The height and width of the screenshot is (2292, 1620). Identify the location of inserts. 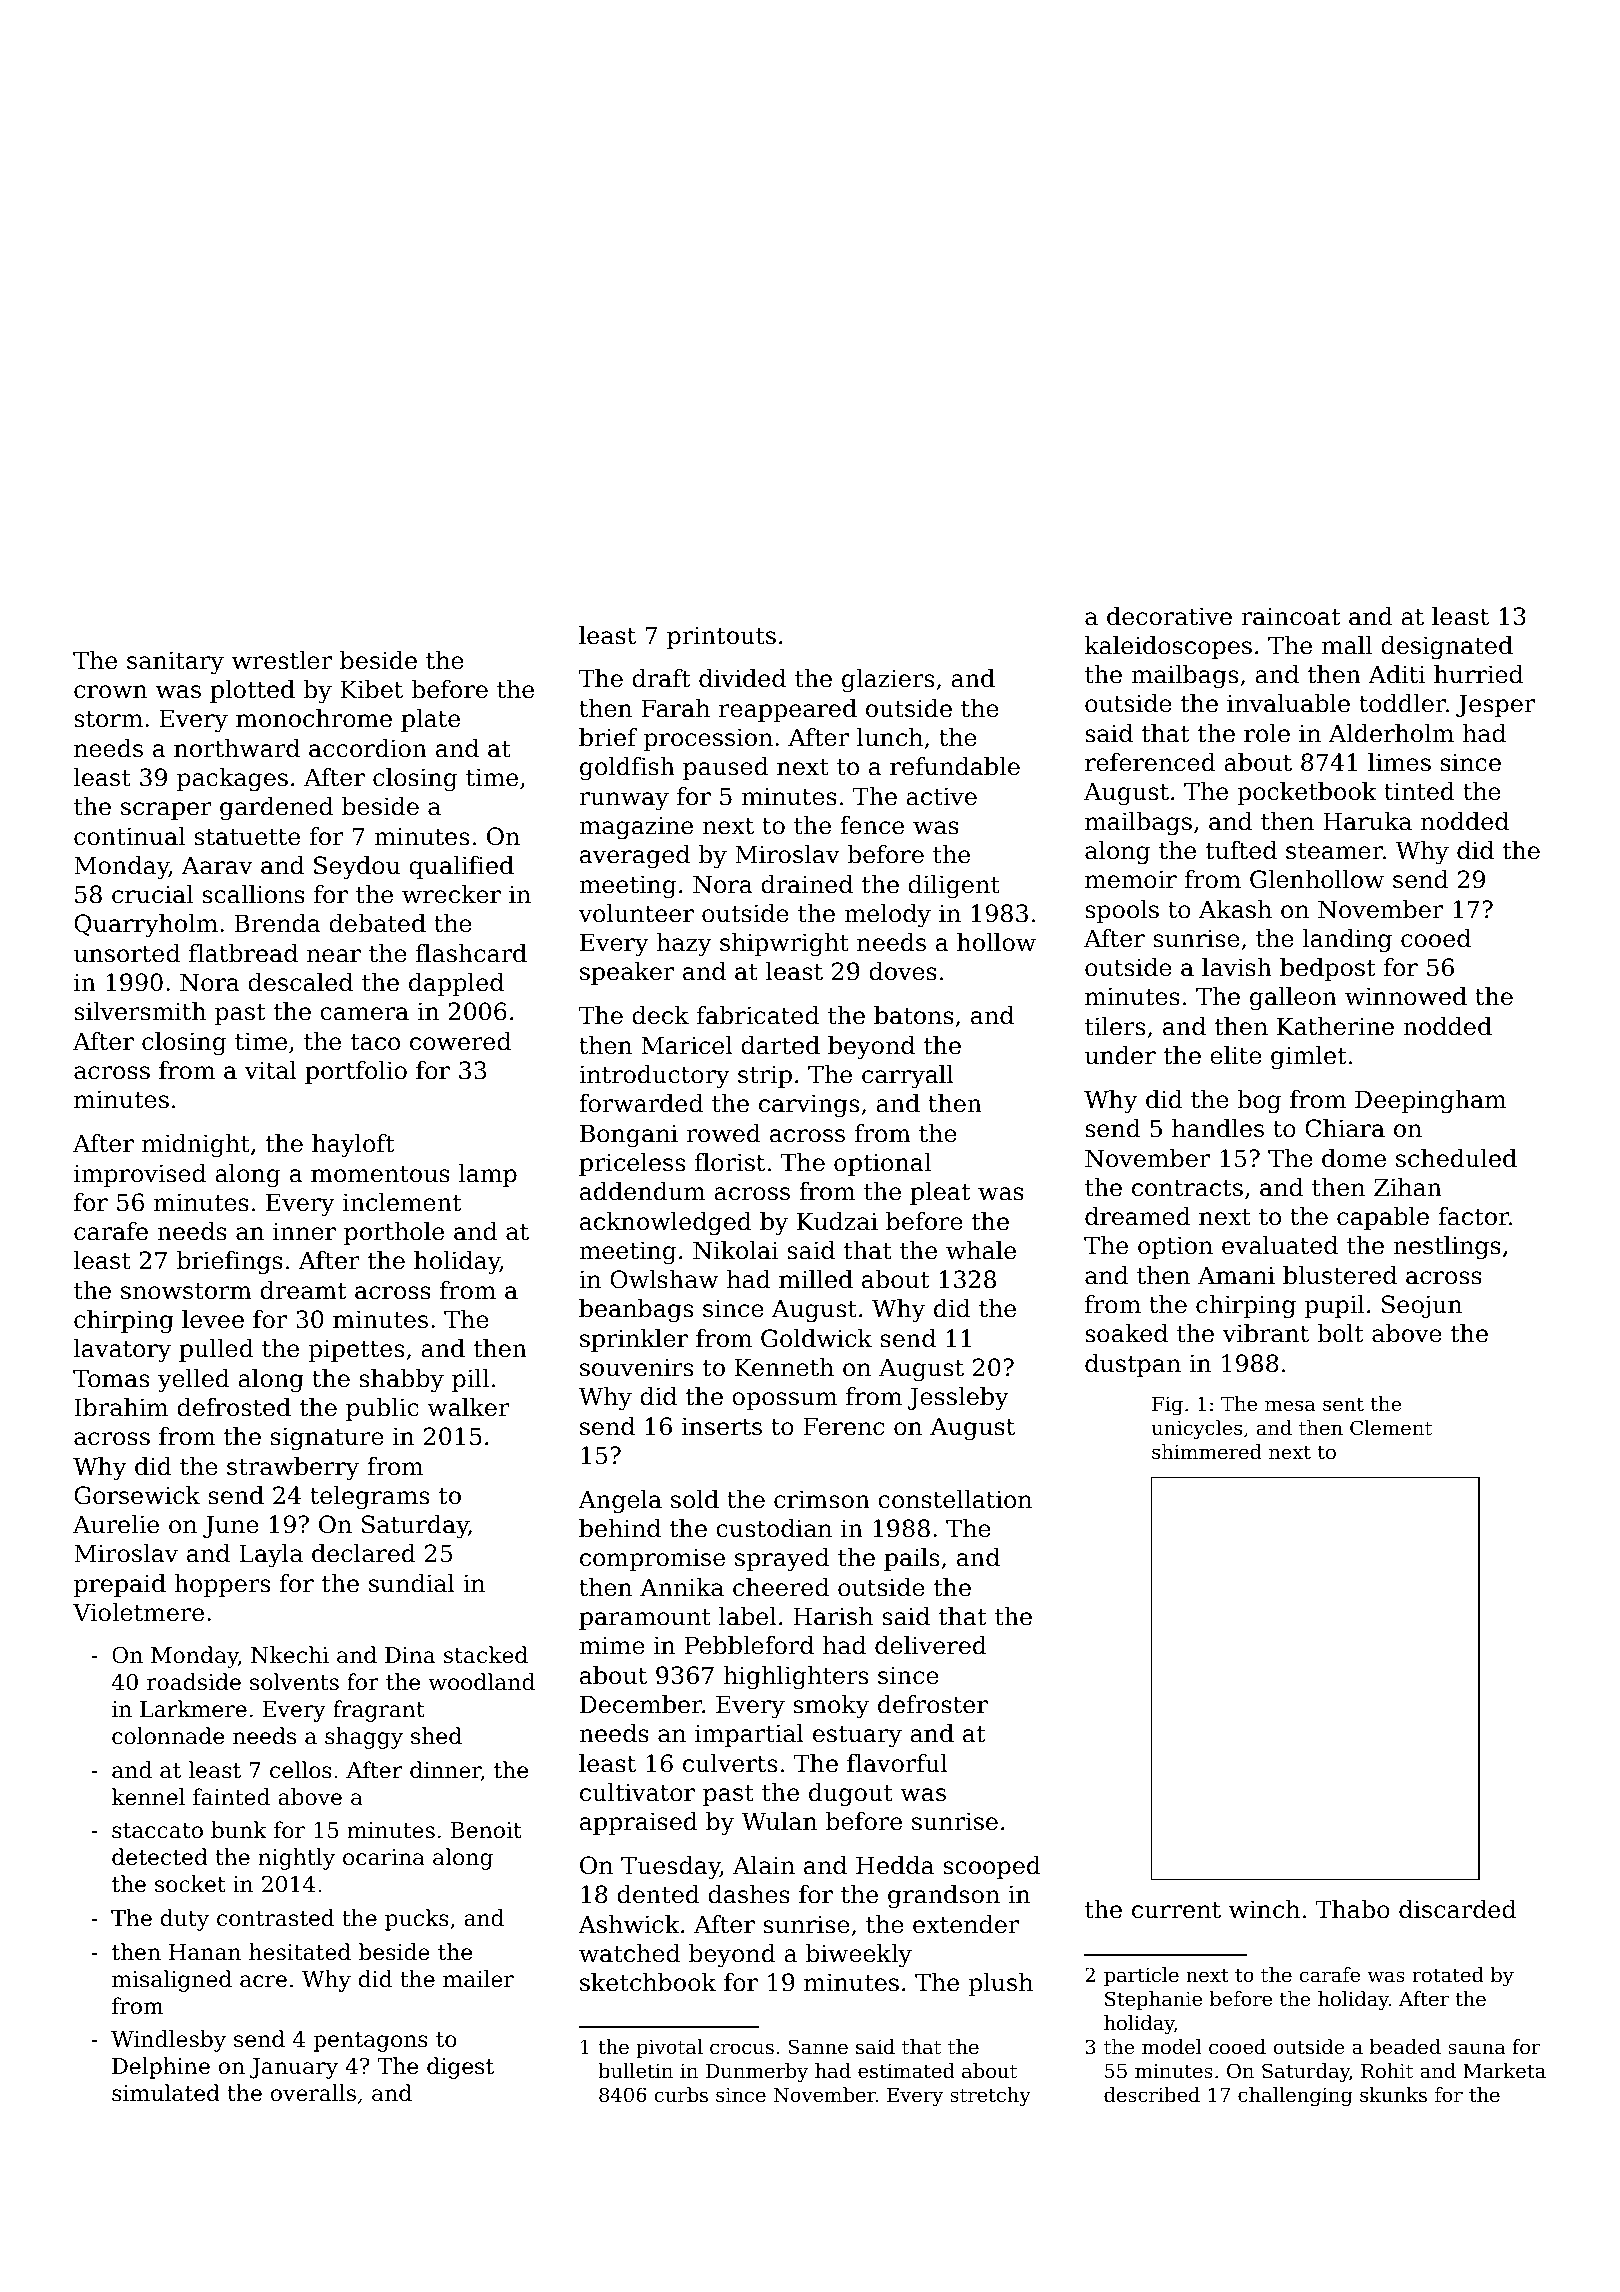
(722, 1426).
